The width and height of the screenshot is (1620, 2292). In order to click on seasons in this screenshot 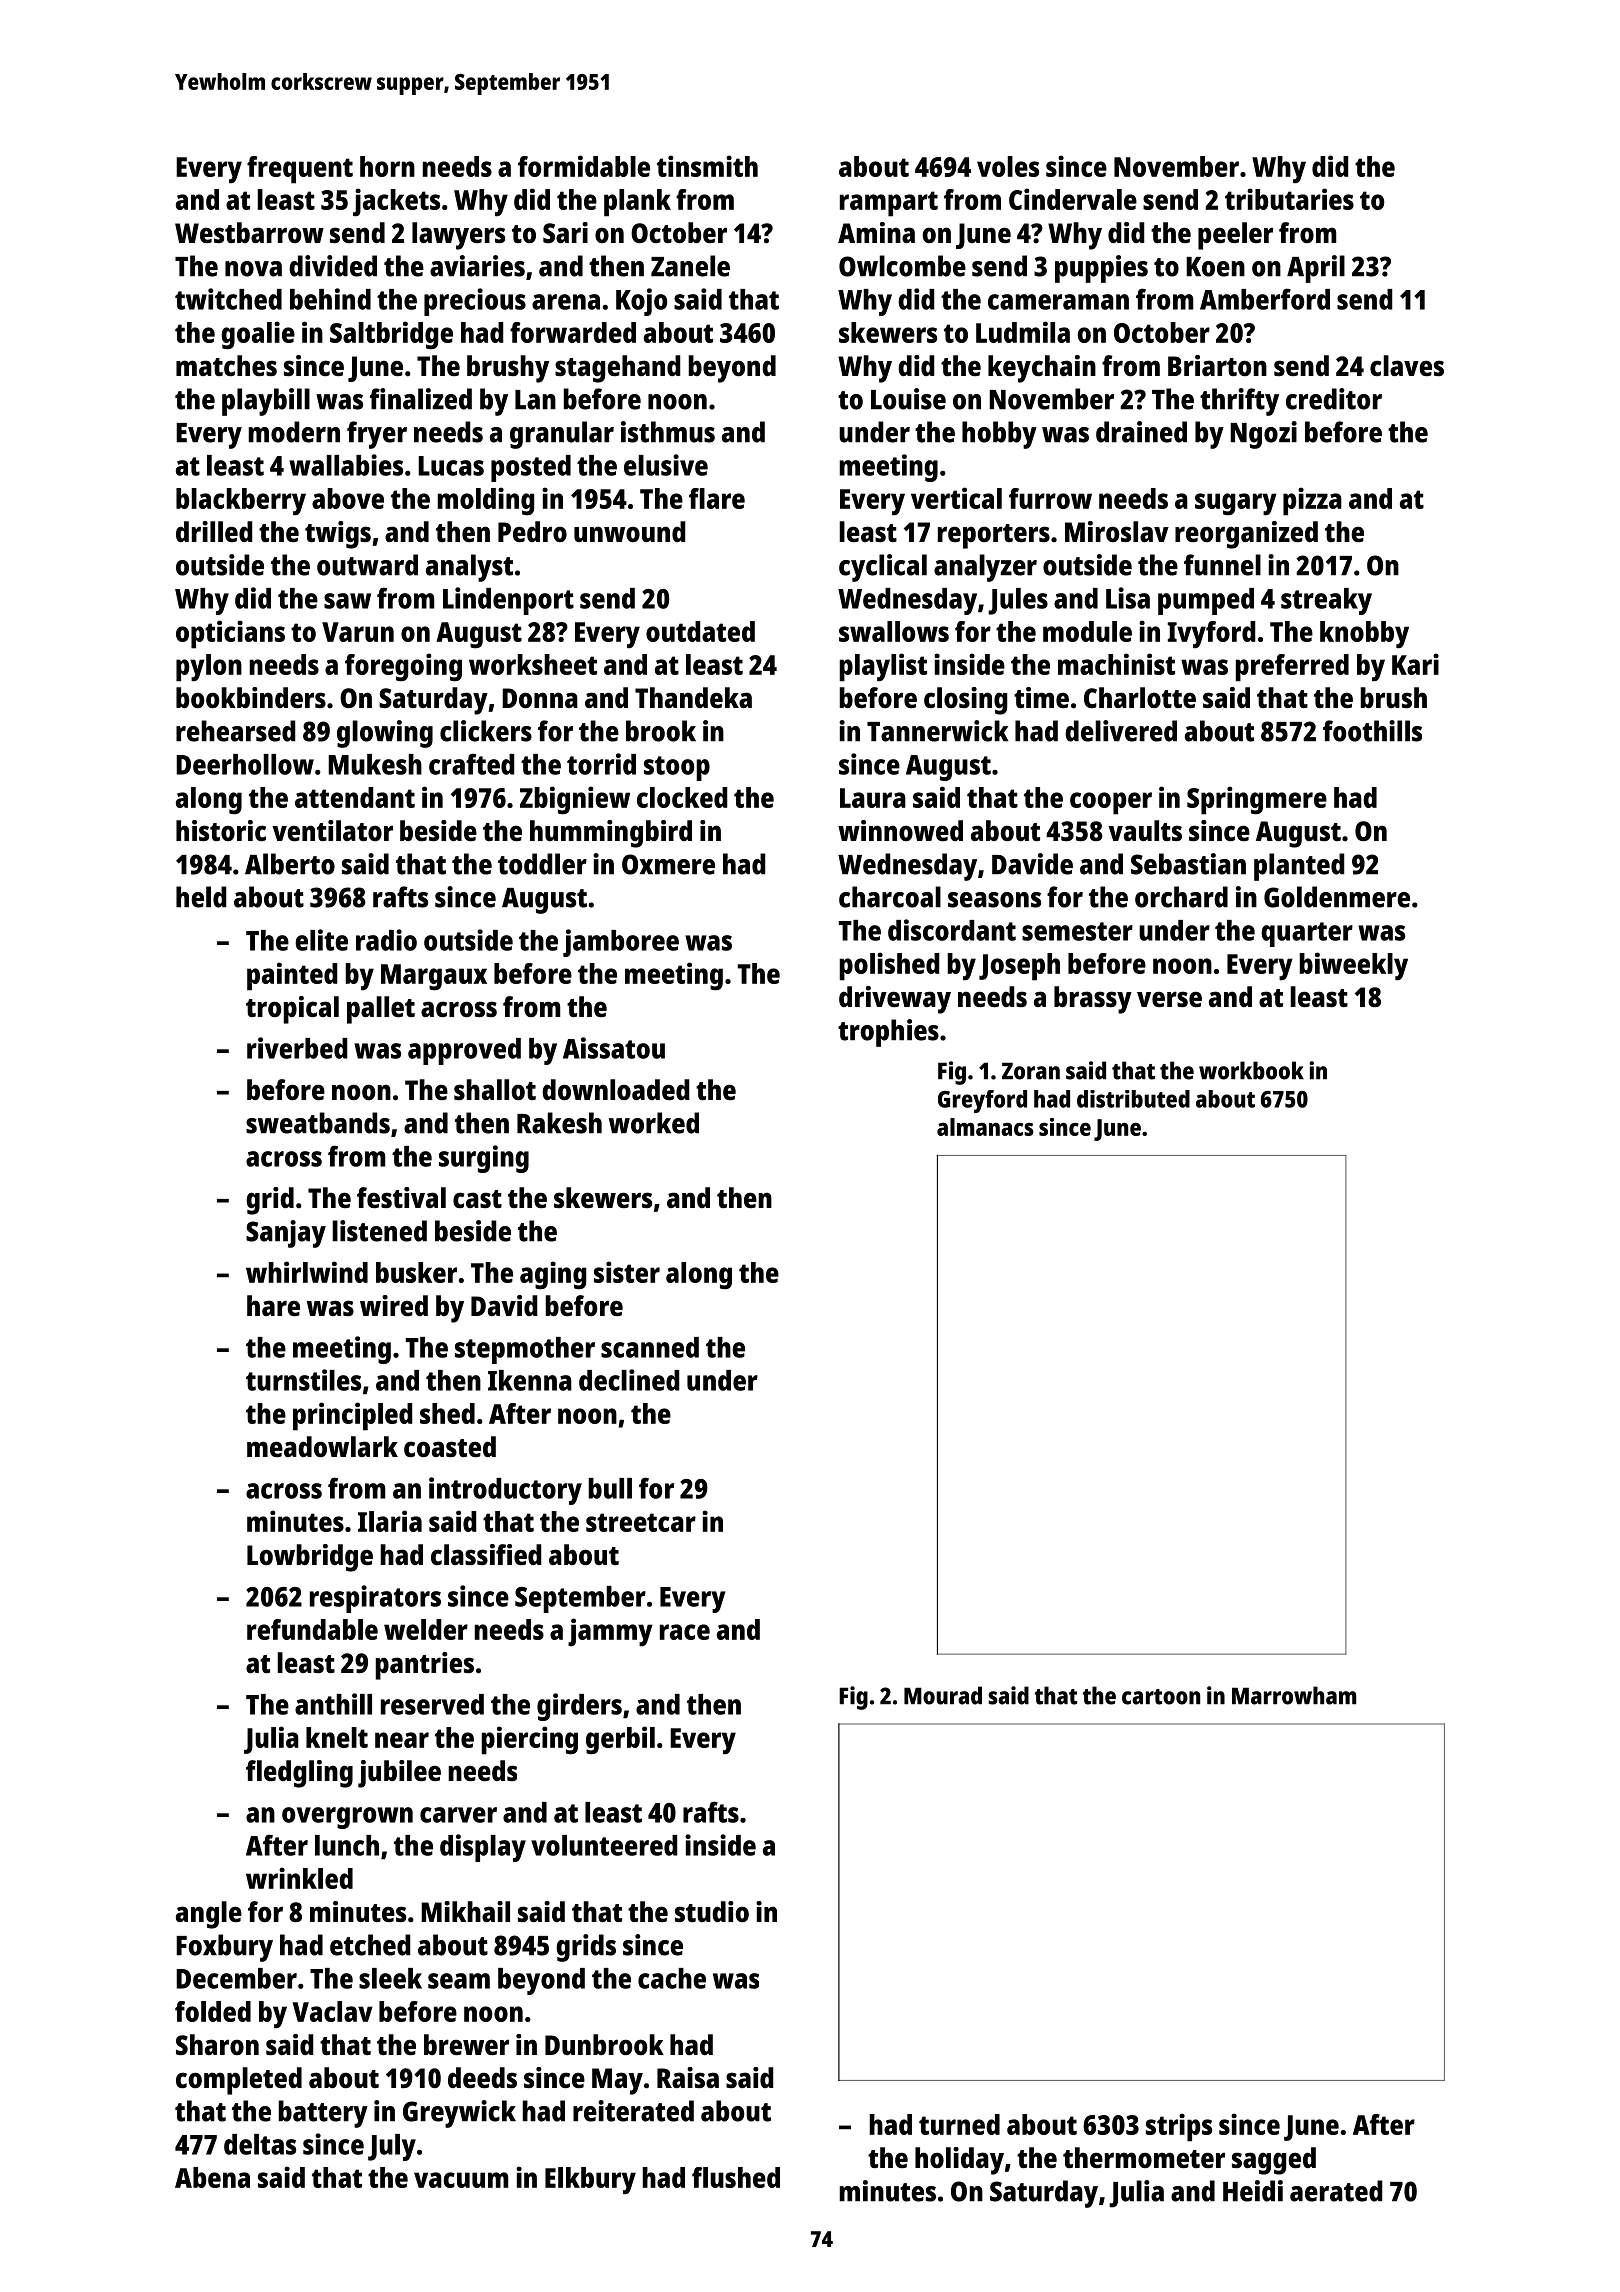, I will do `click(994, 900)`.
